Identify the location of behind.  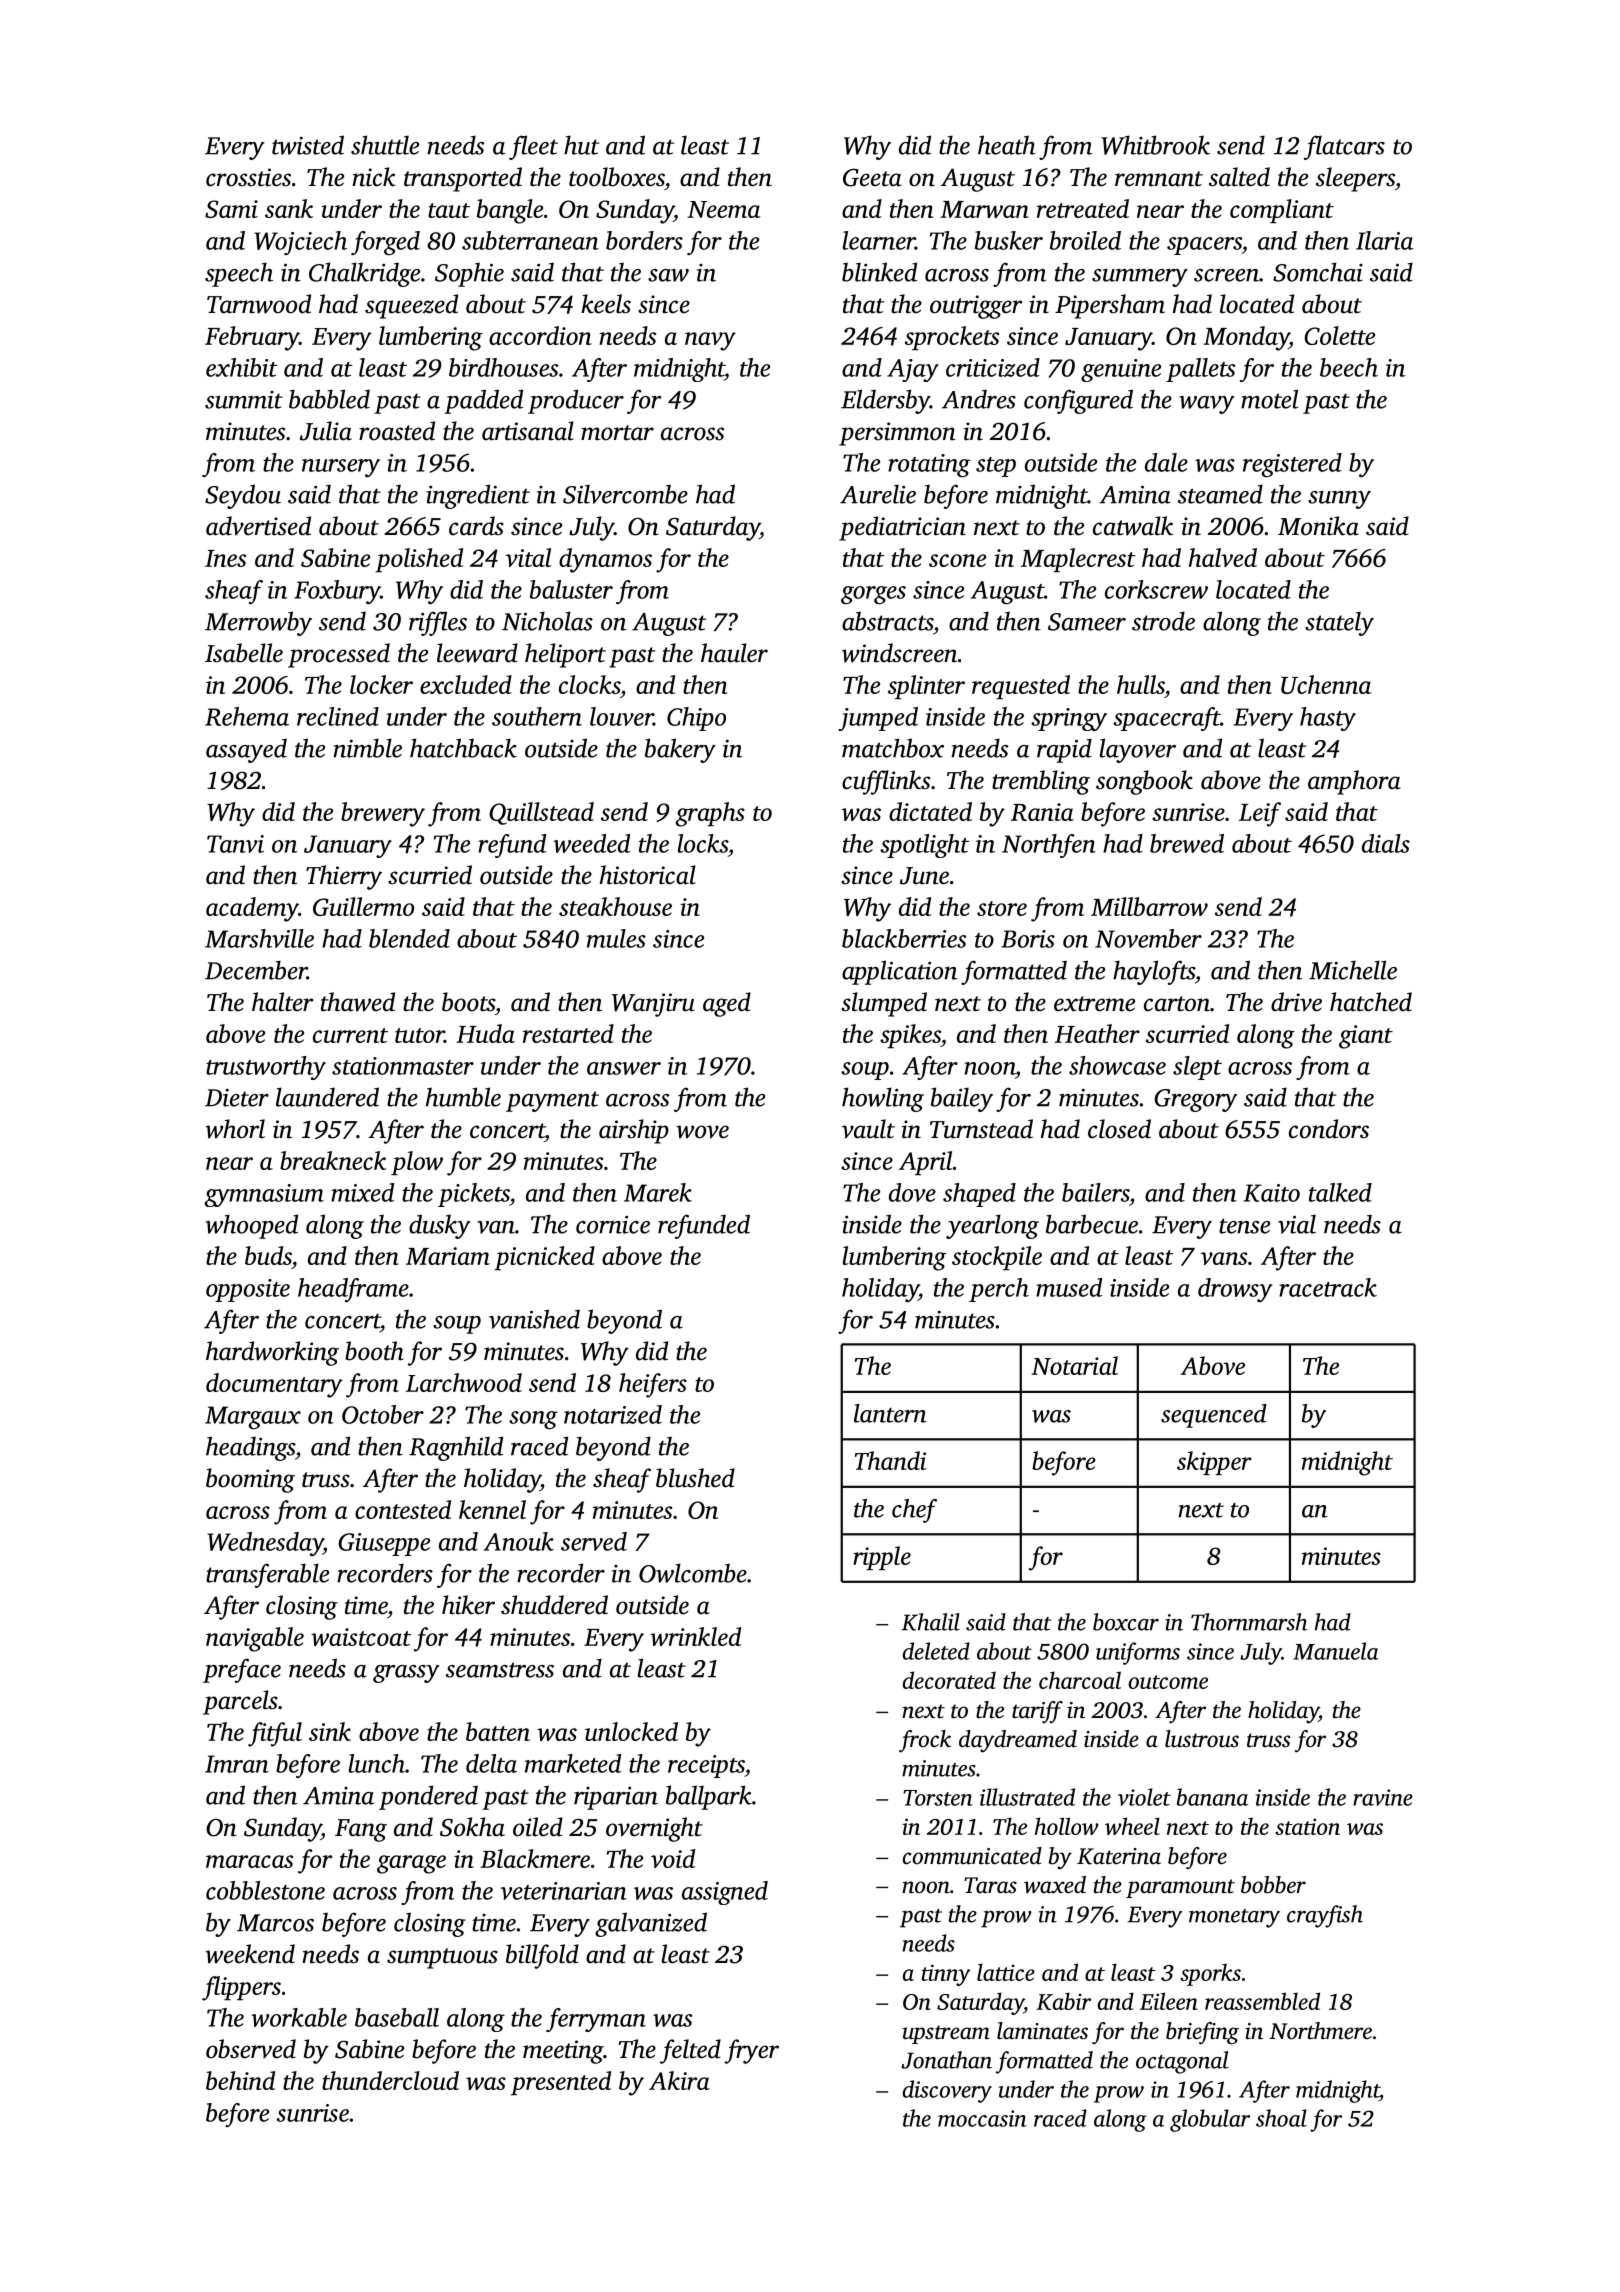
(240, 2080).
